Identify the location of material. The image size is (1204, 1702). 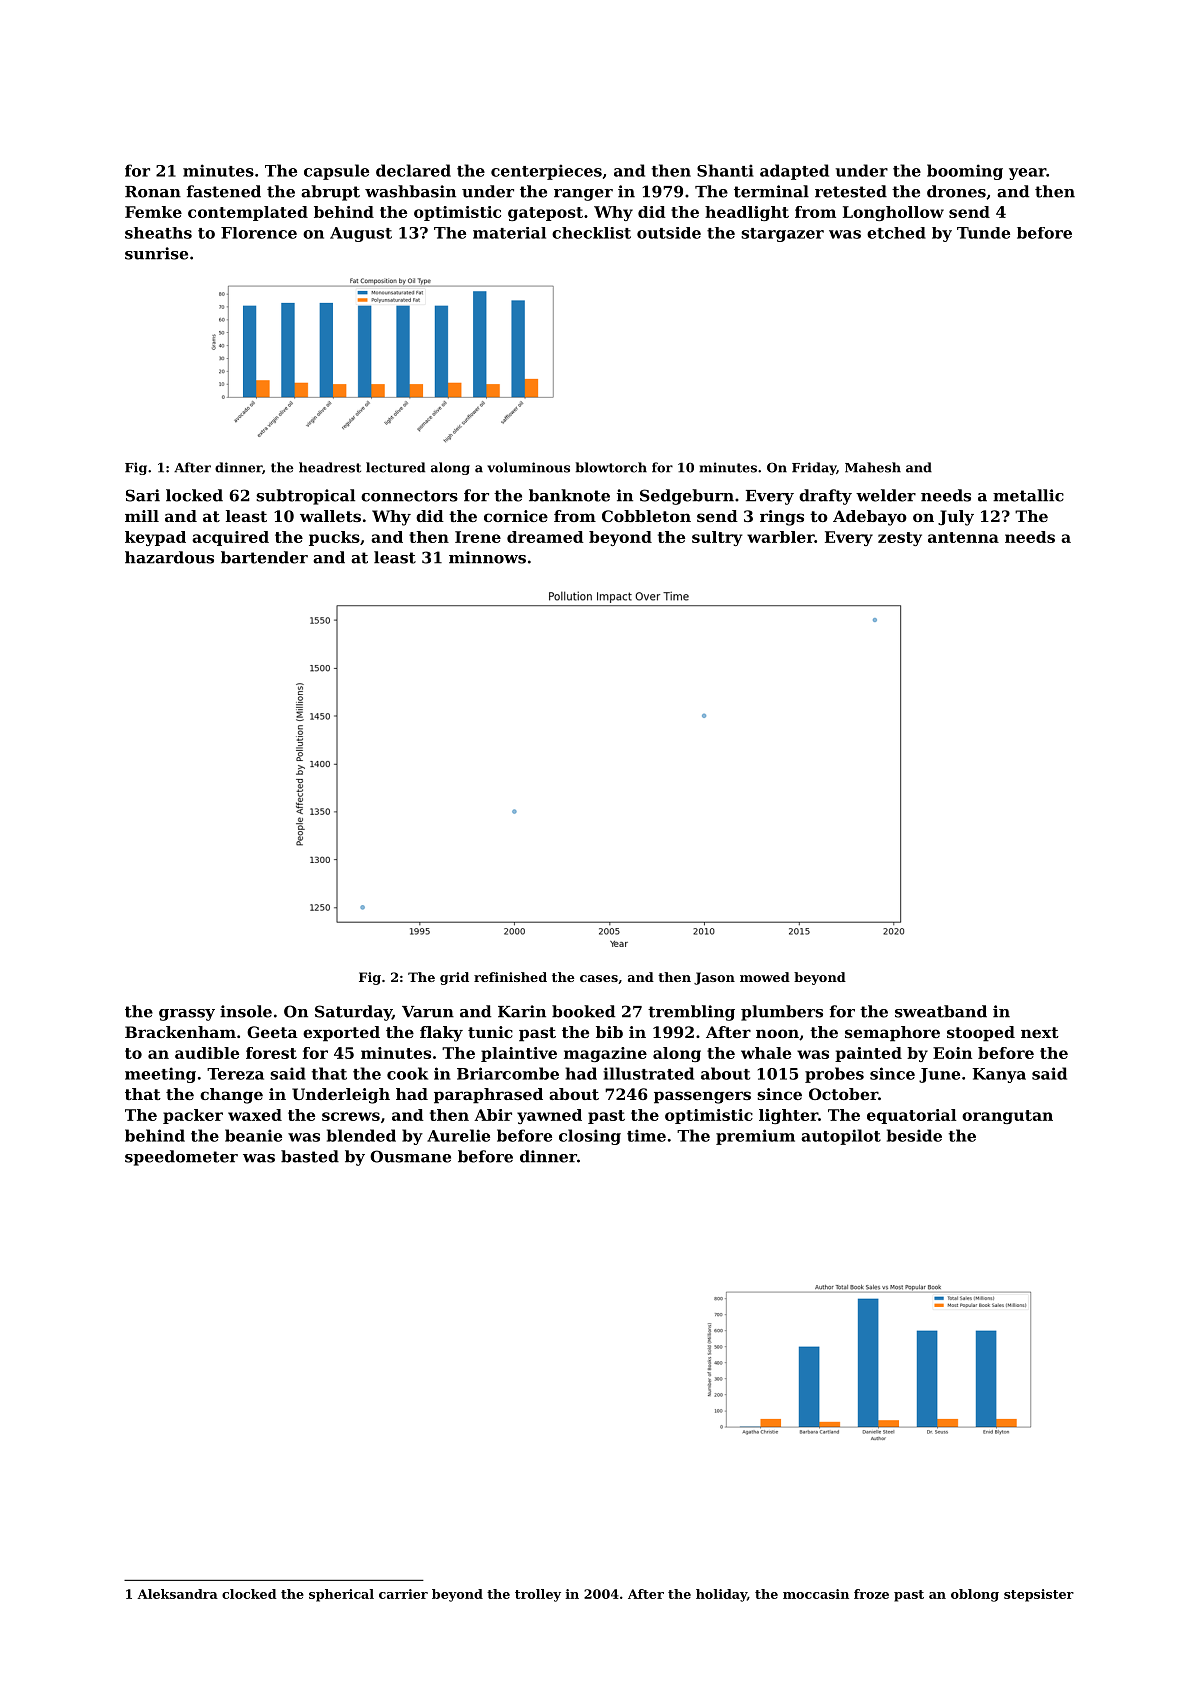
(509, 233).
